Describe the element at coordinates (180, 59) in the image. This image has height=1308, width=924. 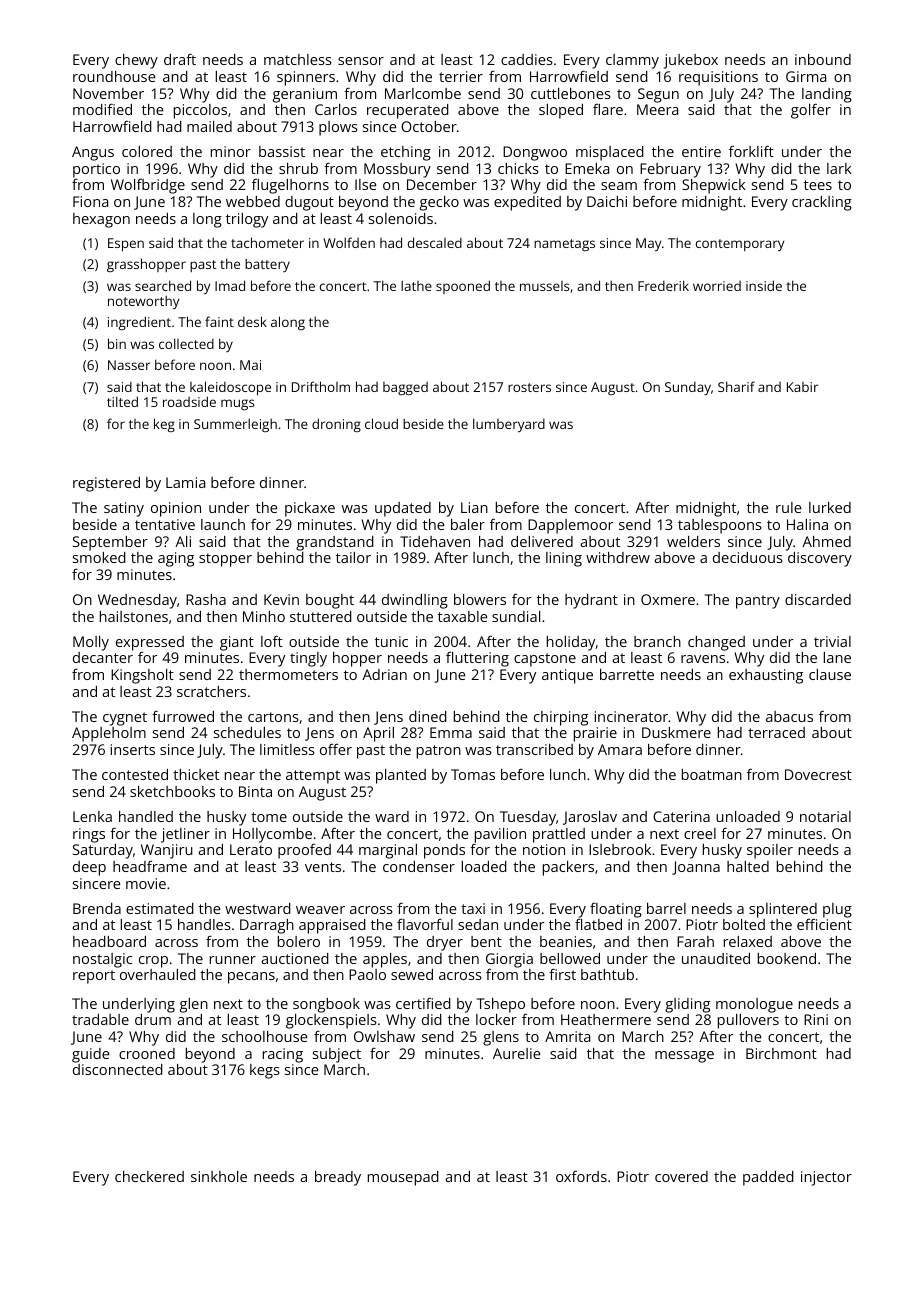
I see `draft` at that location.
